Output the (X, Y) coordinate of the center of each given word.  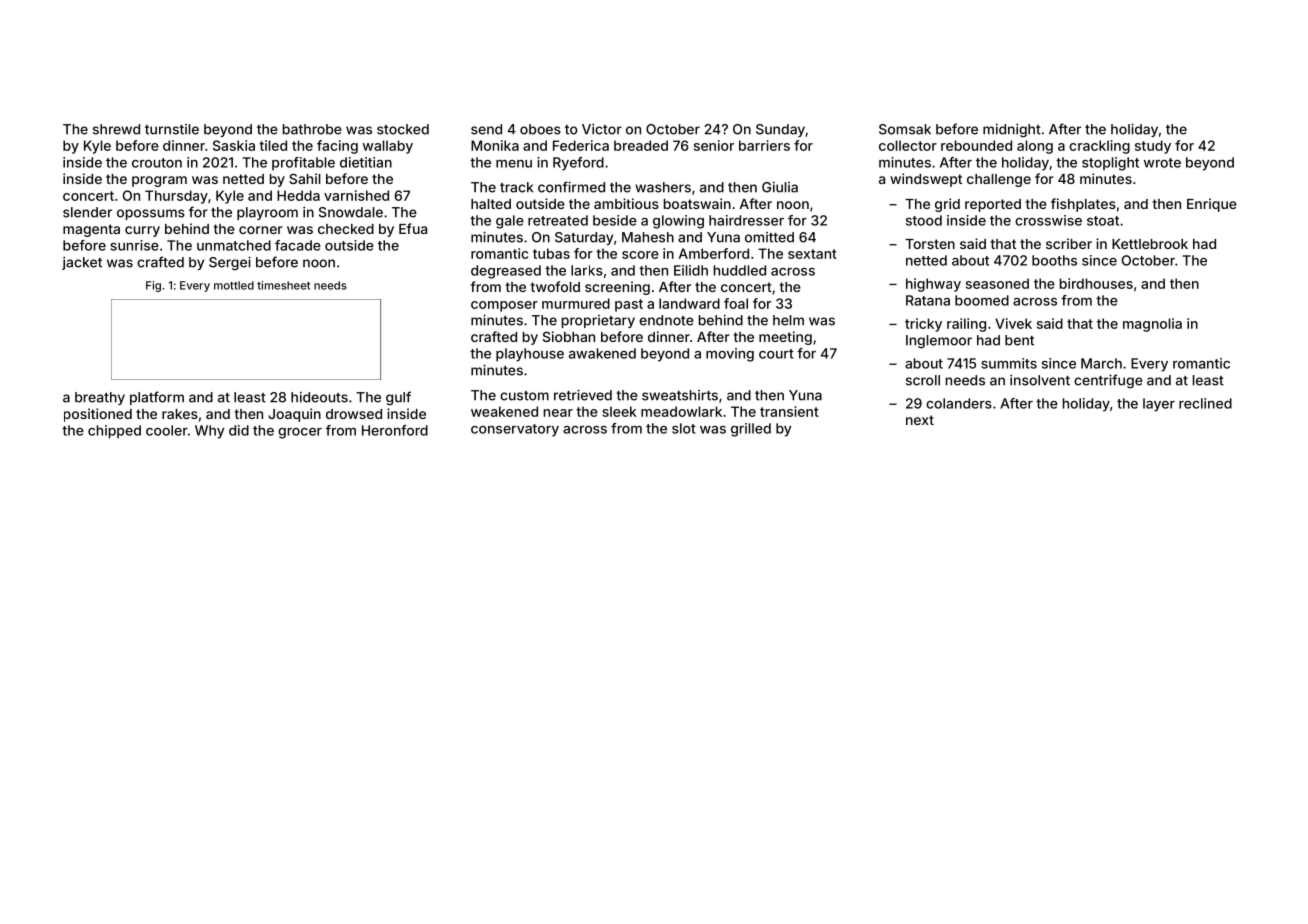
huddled (740, 270)
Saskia (234, 145)
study (1153, 147)
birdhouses (1096, 283)
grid (947, 205)
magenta (91, 230)
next (920, 420)
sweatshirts (680, 395)
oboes (540, 129)
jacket (82, 263)
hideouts (319, 397)
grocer (300, 433)
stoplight (1110, 164)
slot (684, 428)
